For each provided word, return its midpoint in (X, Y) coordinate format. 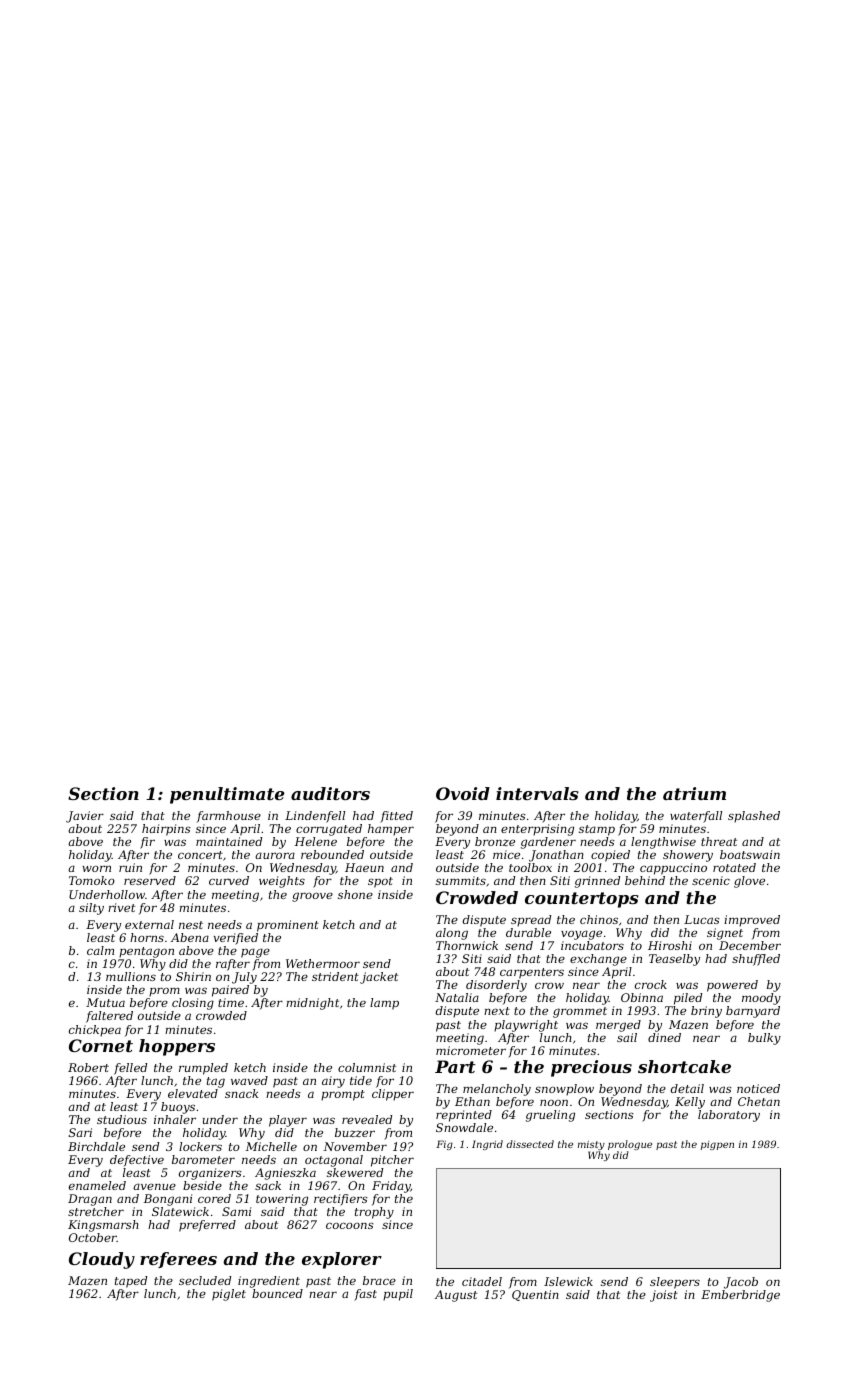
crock (651, 984)
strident (335, 976)
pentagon (146, 952)
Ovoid (463, 793)
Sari (80, 1132)
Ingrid (487, 1145)
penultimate (227, 795)
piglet (229, 1295)
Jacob (741, 1283)
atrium (694, 793)
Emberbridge (740, 1296)
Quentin (535, 1295)
